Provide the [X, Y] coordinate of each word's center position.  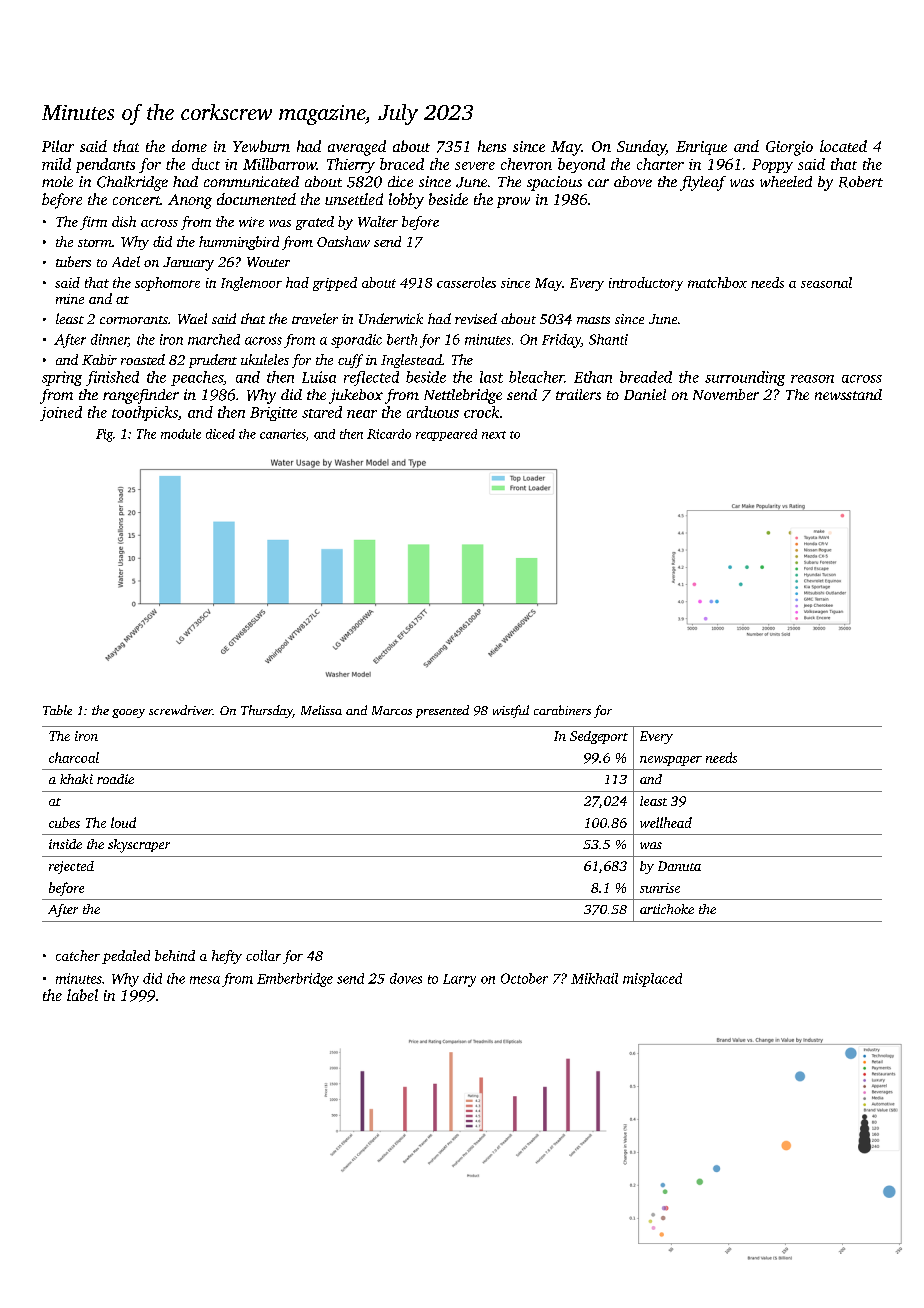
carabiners [562, 710]
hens [492, 146]
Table [57, 710]
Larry [459, 980]
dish [124, 221]
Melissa [321, 710]
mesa [205, 980]
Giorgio [789, 148]
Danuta [679, 866]
